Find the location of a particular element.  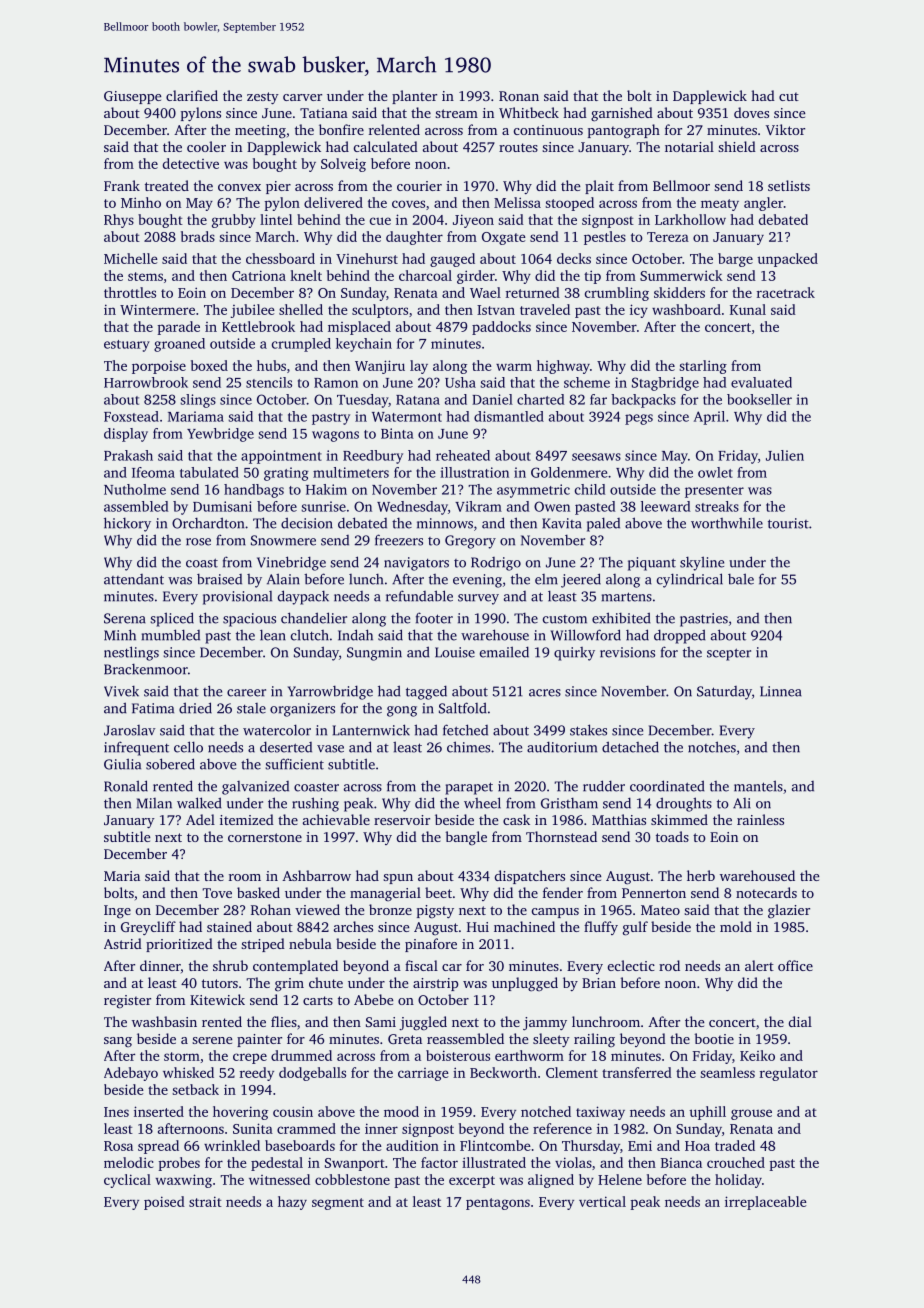

planter is located at coordinates (414, 97).
